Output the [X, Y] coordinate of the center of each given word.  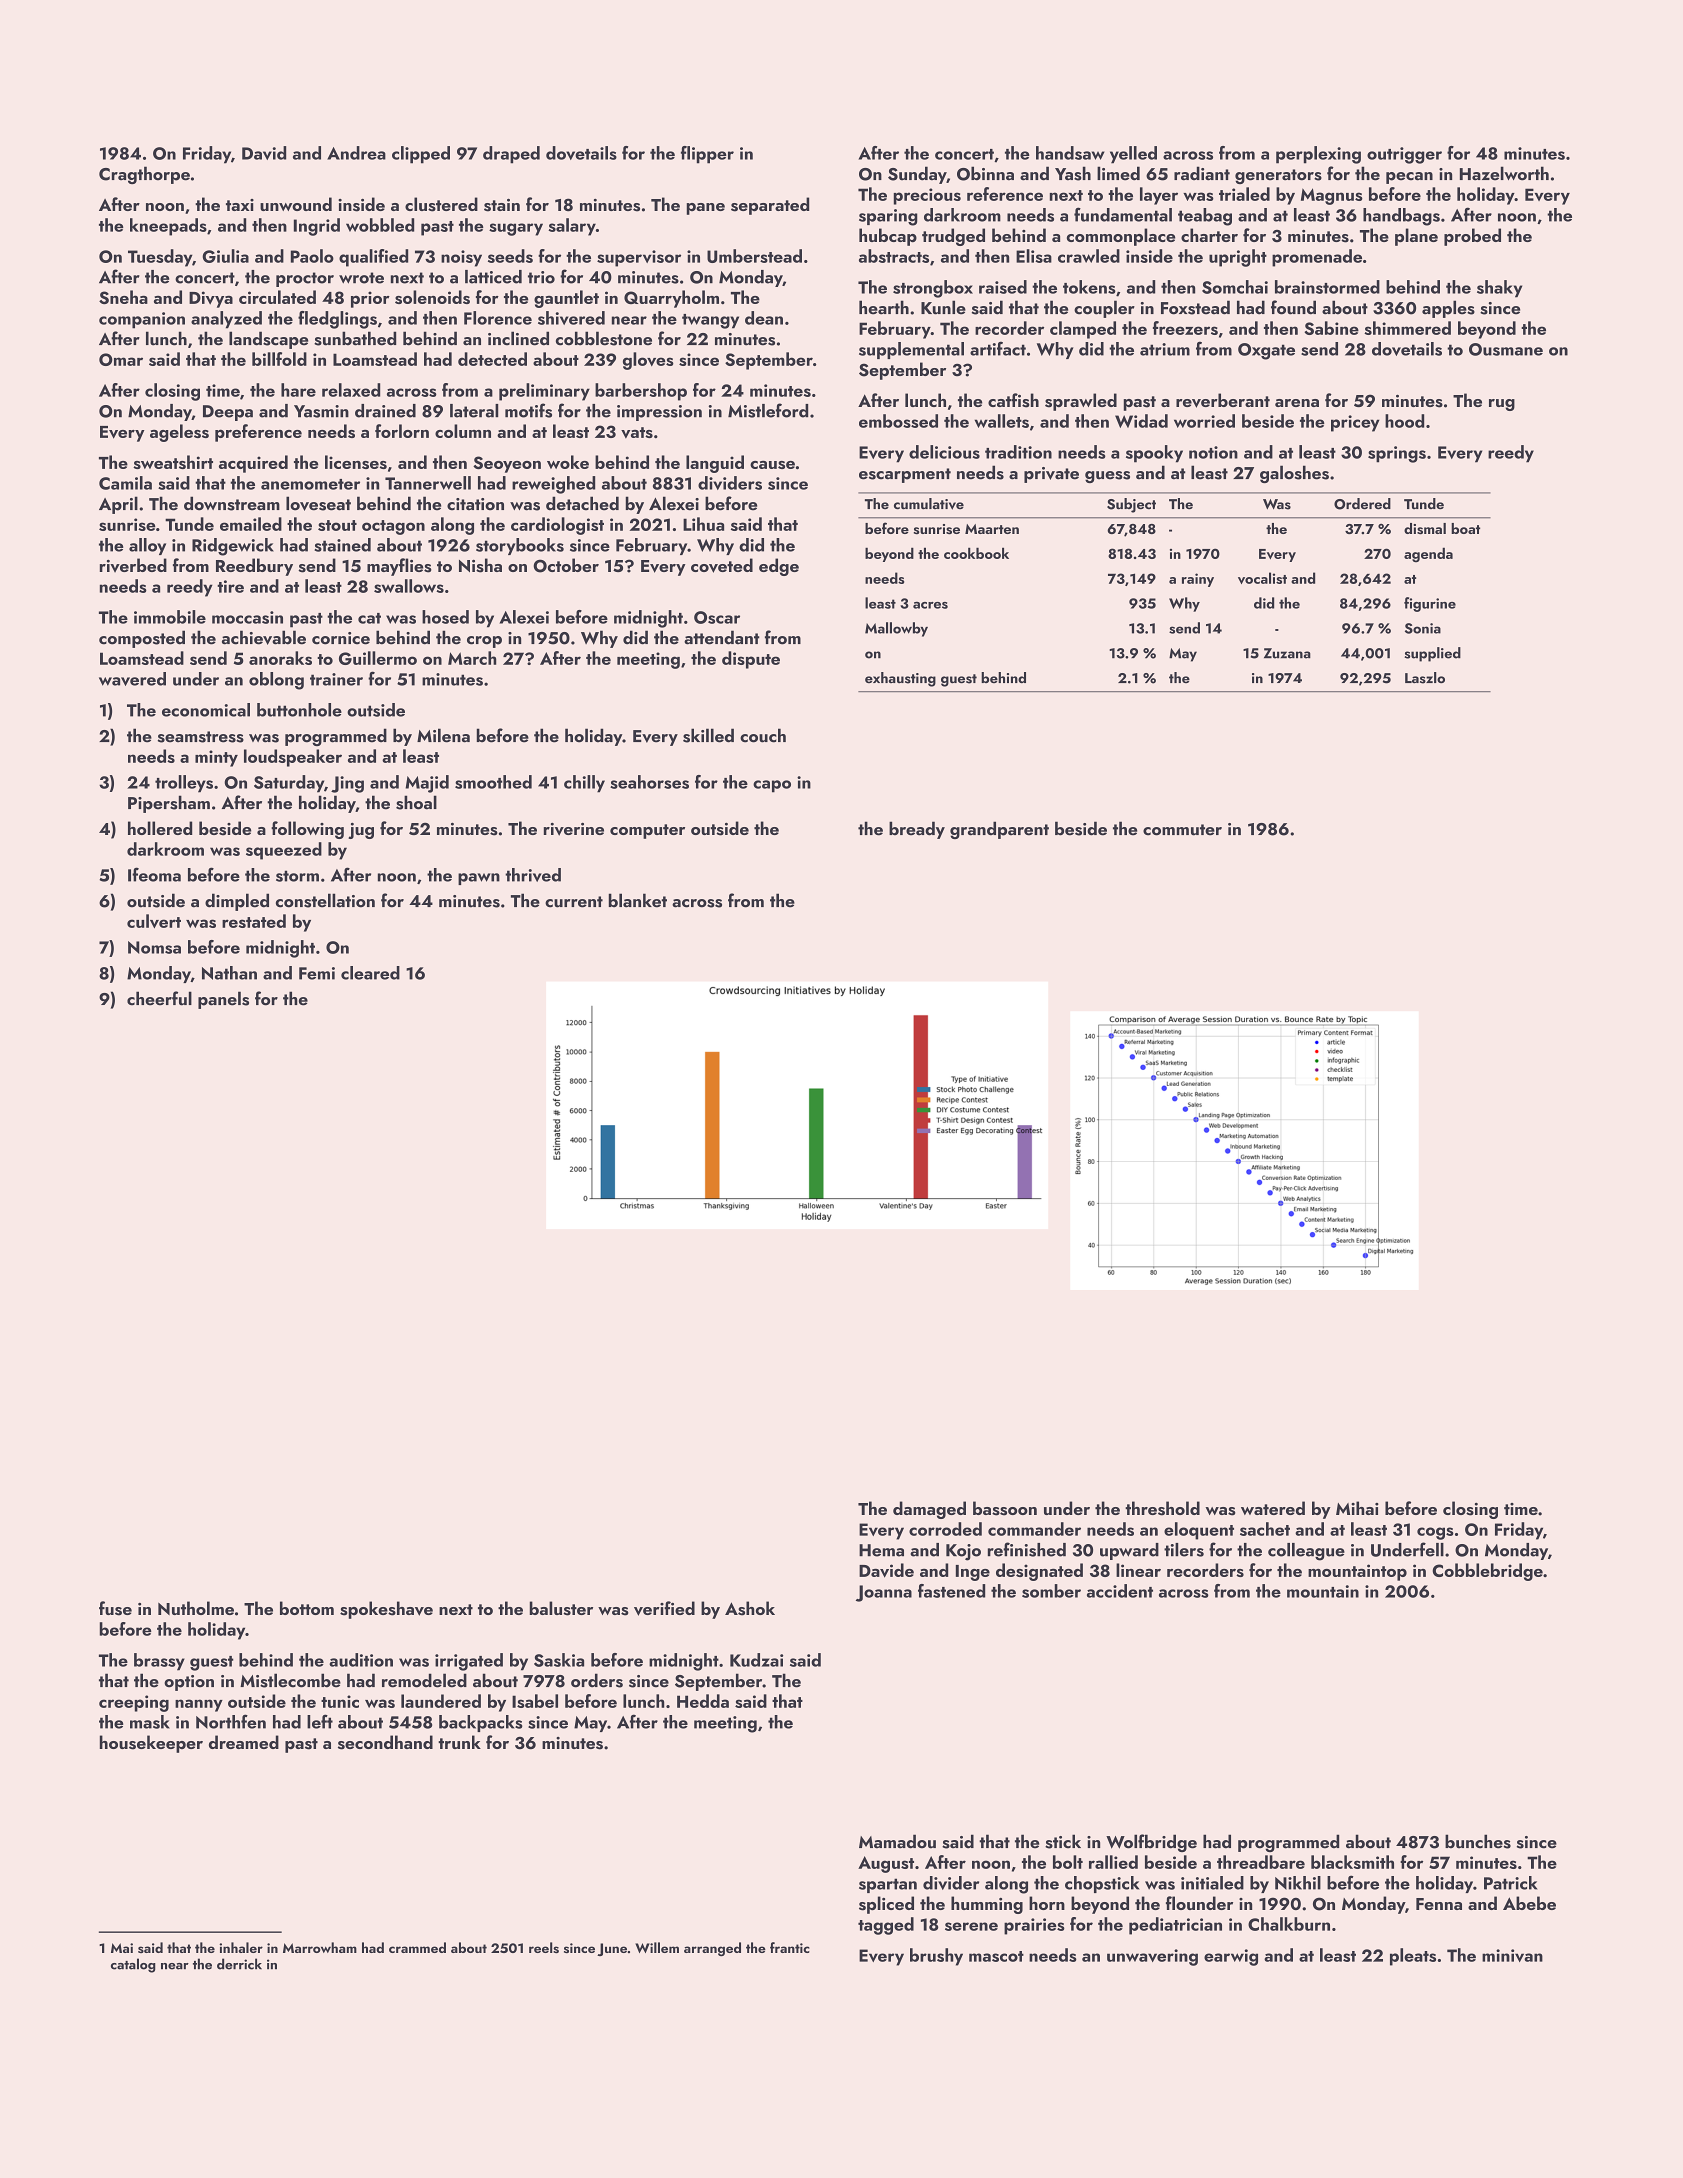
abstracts [894, 256]
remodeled [424, 1680]
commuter [1182, 830]
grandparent [999, 830]
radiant [1202, 173]
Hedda [703, 1701]
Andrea [356, 153]
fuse [115, 1608]
